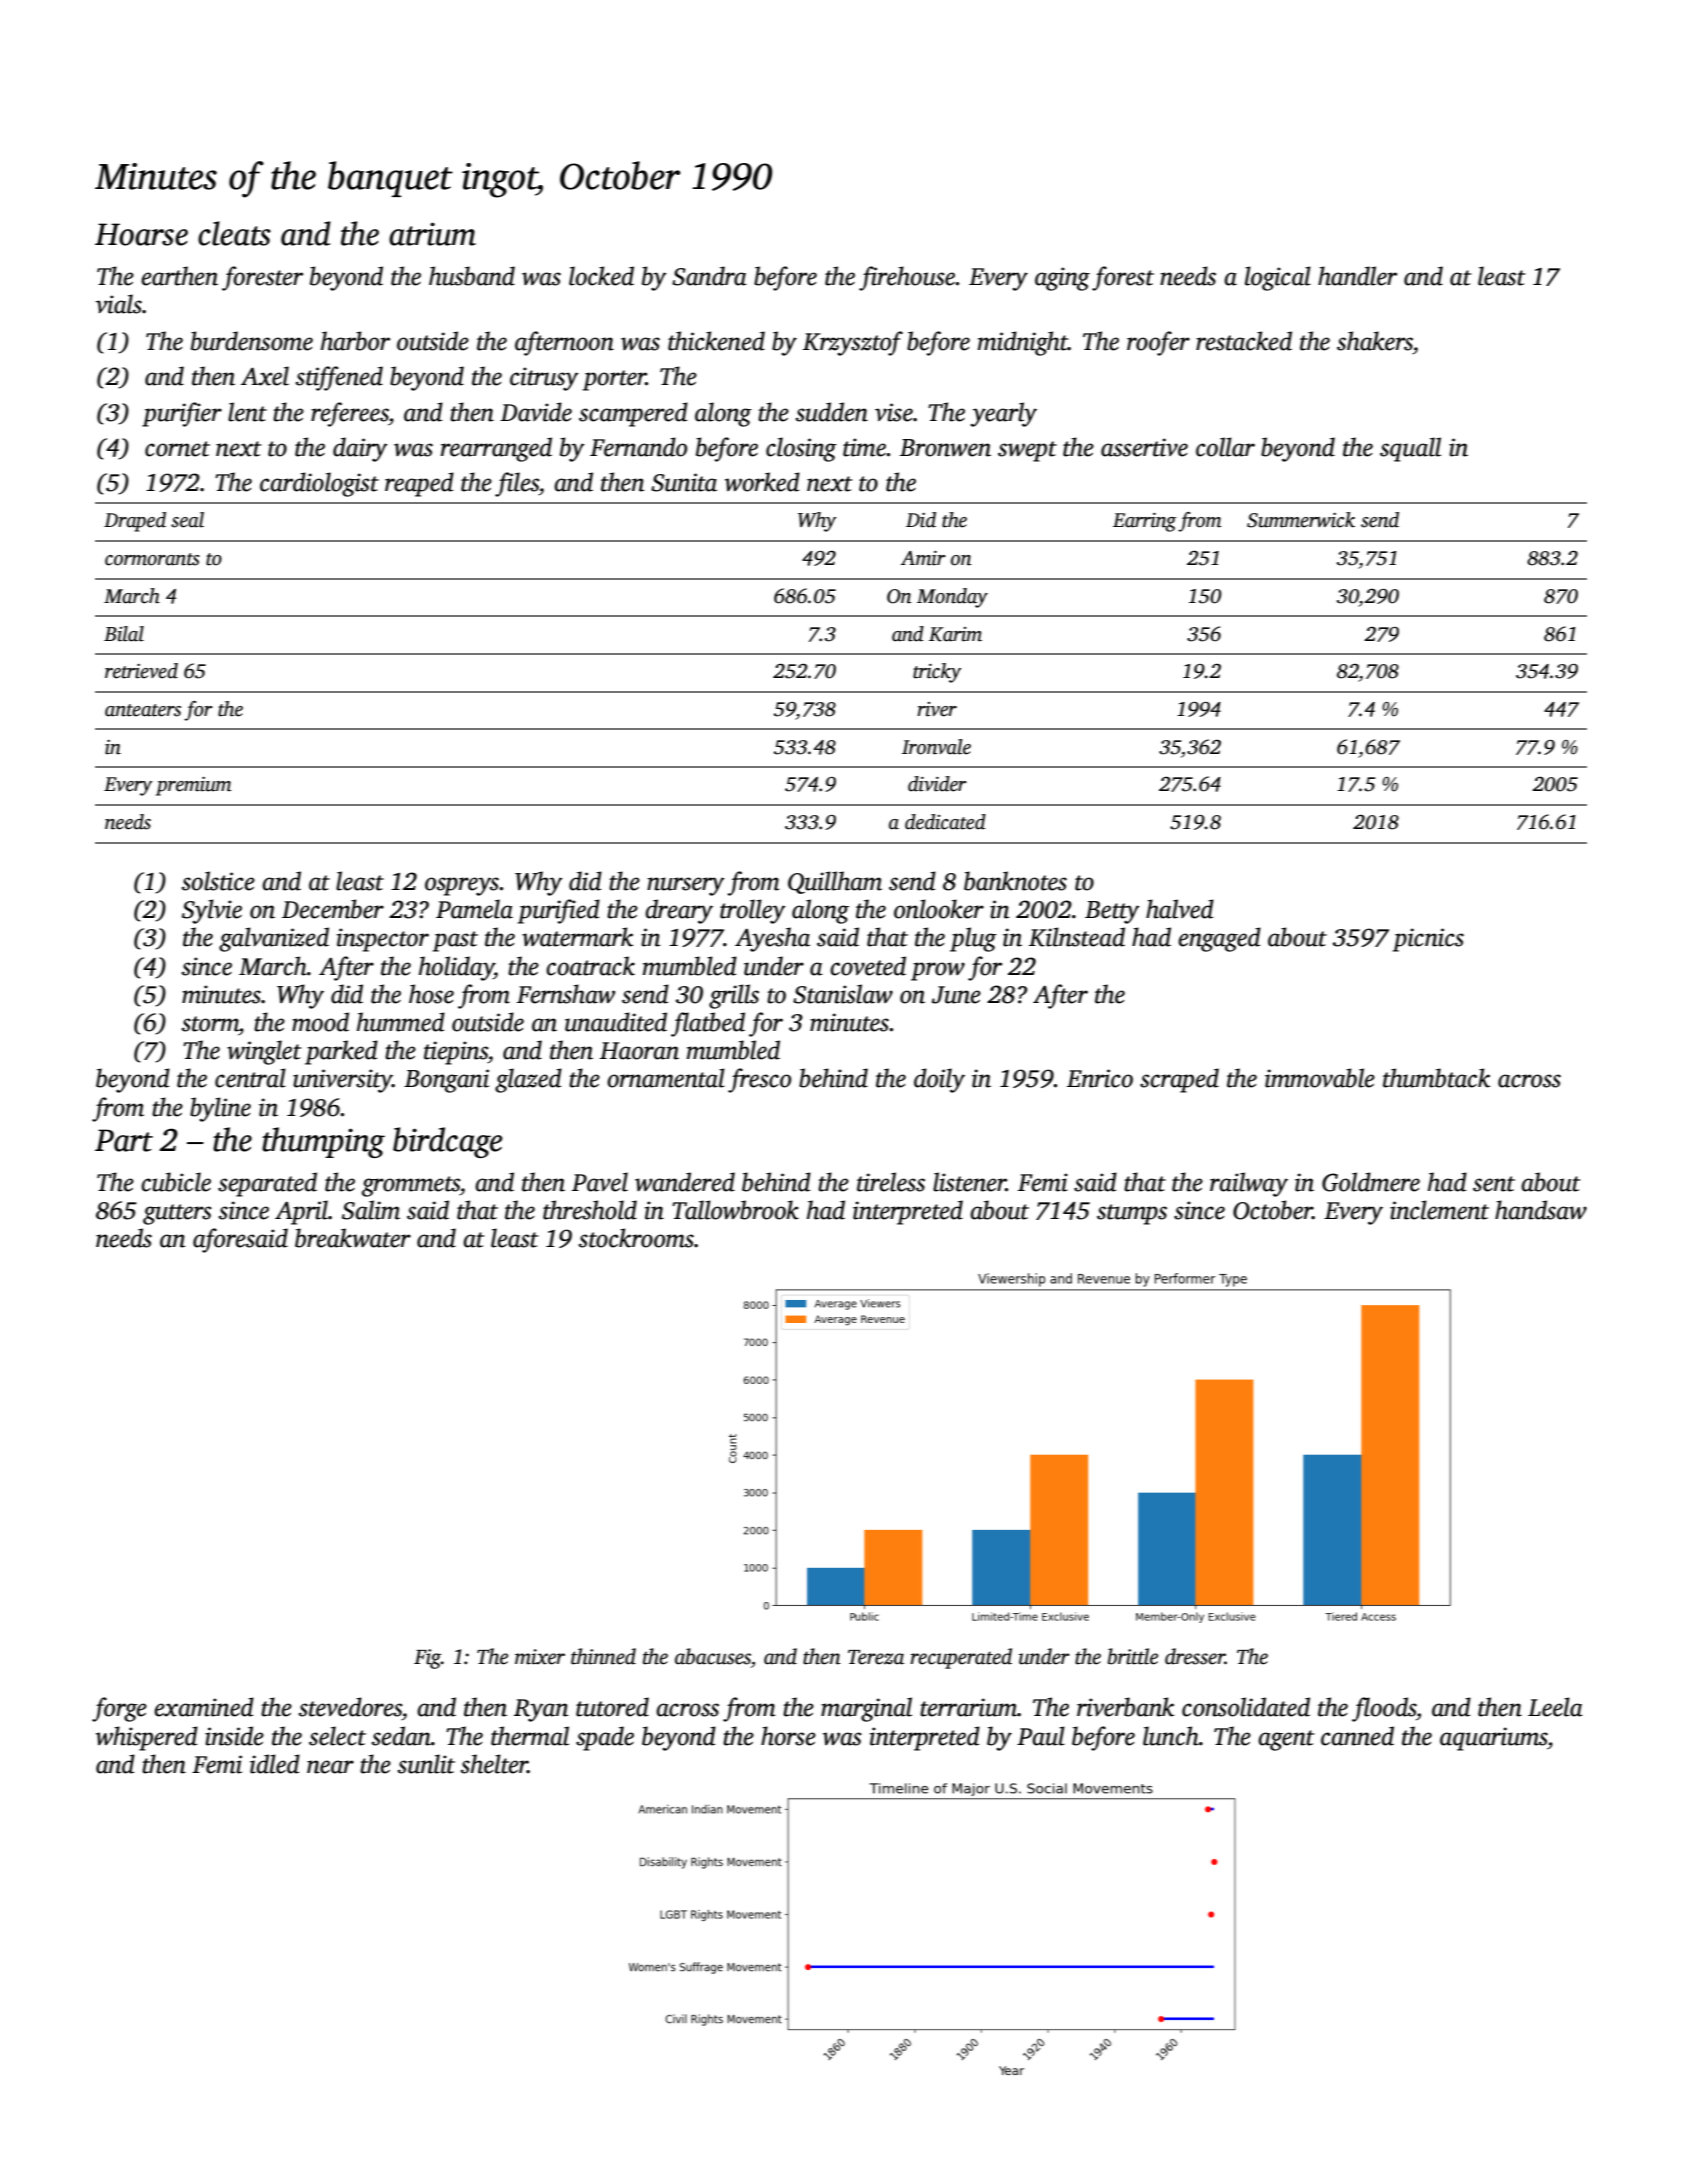 This page has height=2178, width=1683. What do you see at coordinates (961, 1658) in the page?
I see `recuperated` at bounding box center [961, 1658].
